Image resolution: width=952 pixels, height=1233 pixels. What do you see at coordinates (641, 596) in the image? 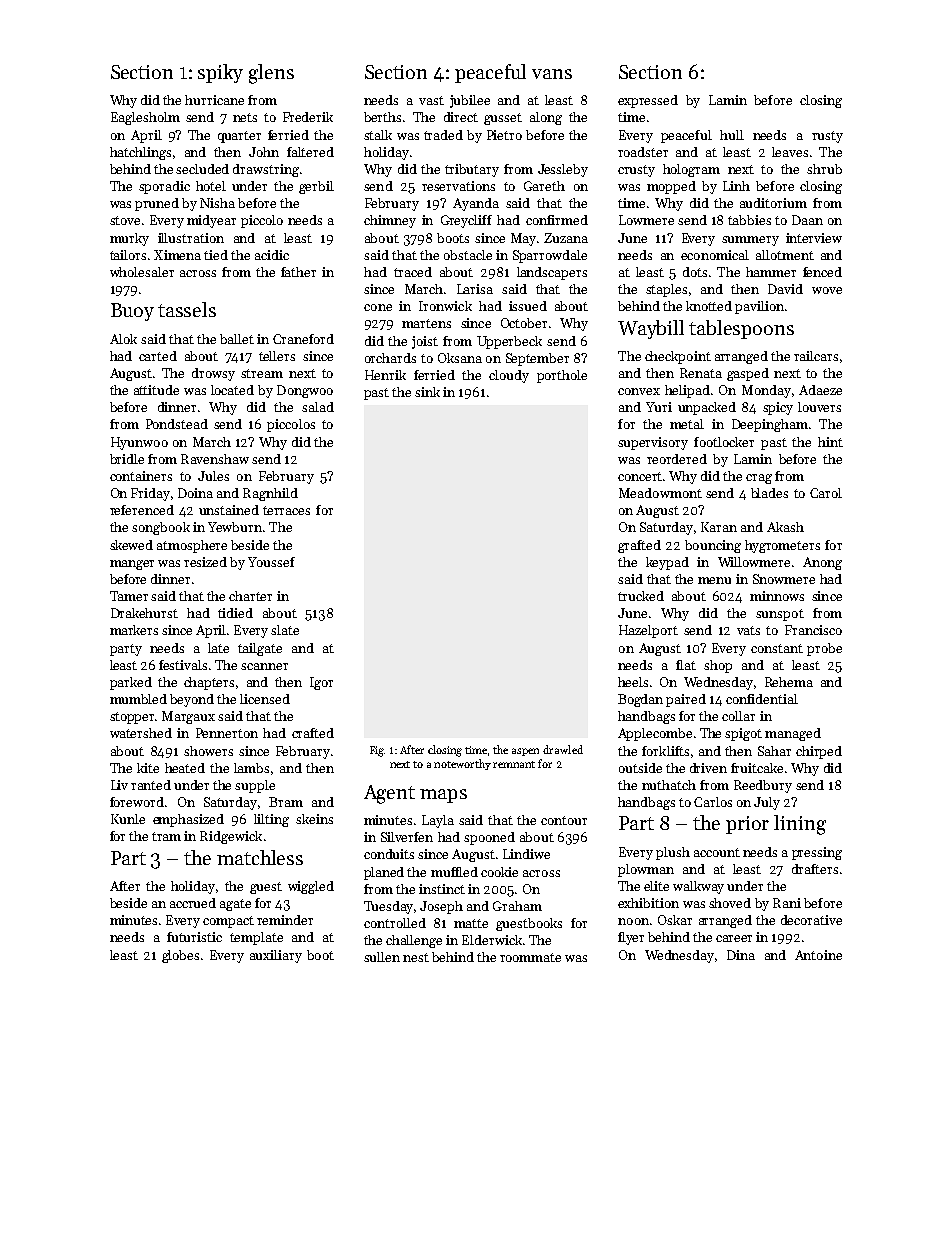
I see `trucked` at bounding box center [641, 596].
